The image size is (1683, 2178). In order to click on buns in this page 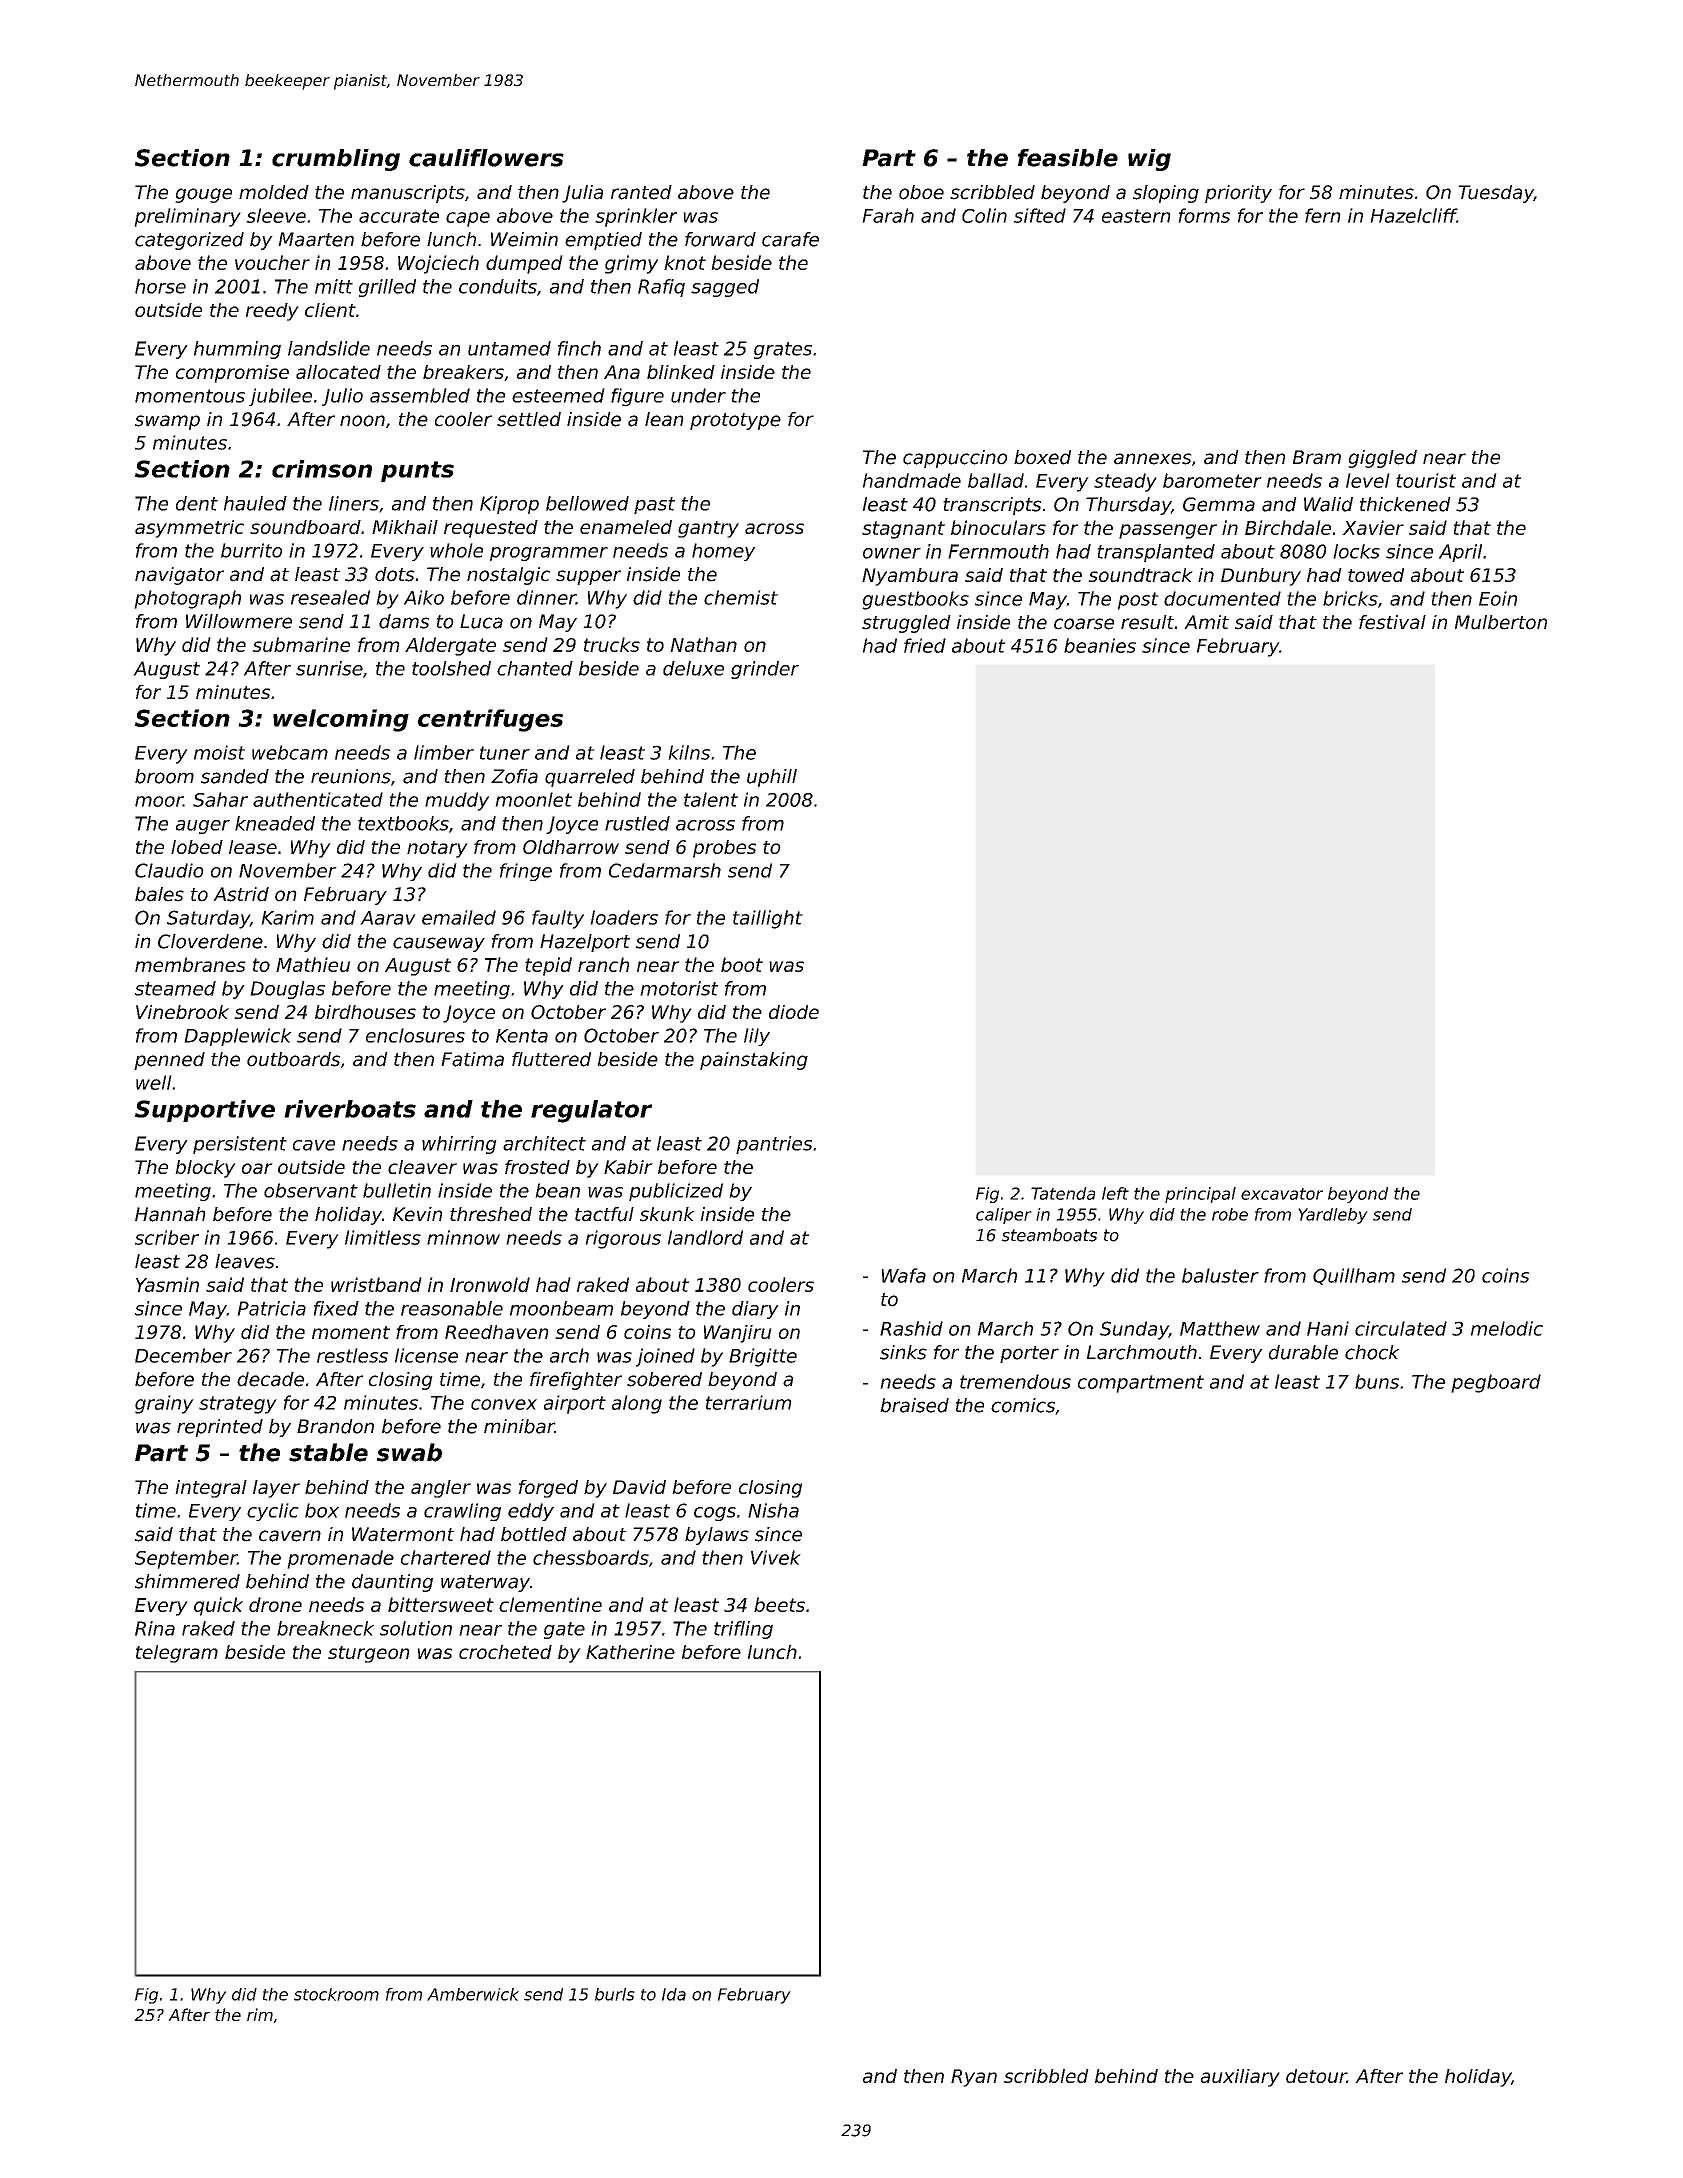, I will do `click(1377, 1381)`.
